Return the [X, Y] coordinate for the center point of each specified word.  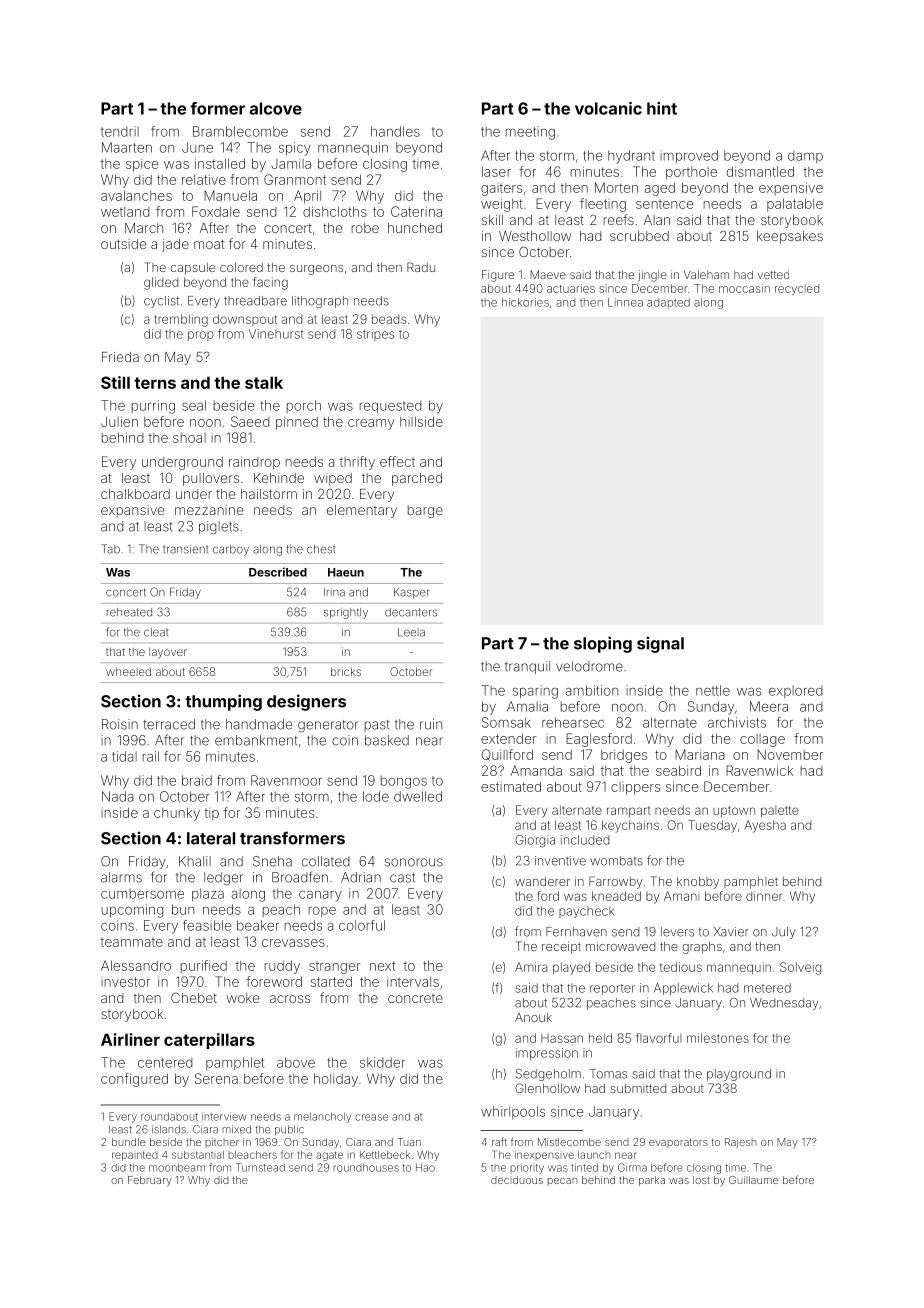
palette [780, 811]
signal [660, 644]
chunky [177, 814]
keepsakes [790, 237]
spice [142, 165]
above [296, 1062]
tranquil [527, 667]
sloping [603, 644]
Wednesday [784, 1004]
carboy [231, 550]
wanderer [542, 881]
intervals [413, 982]
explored [796, 691]
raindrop [254, 463]
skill [492, 220]
